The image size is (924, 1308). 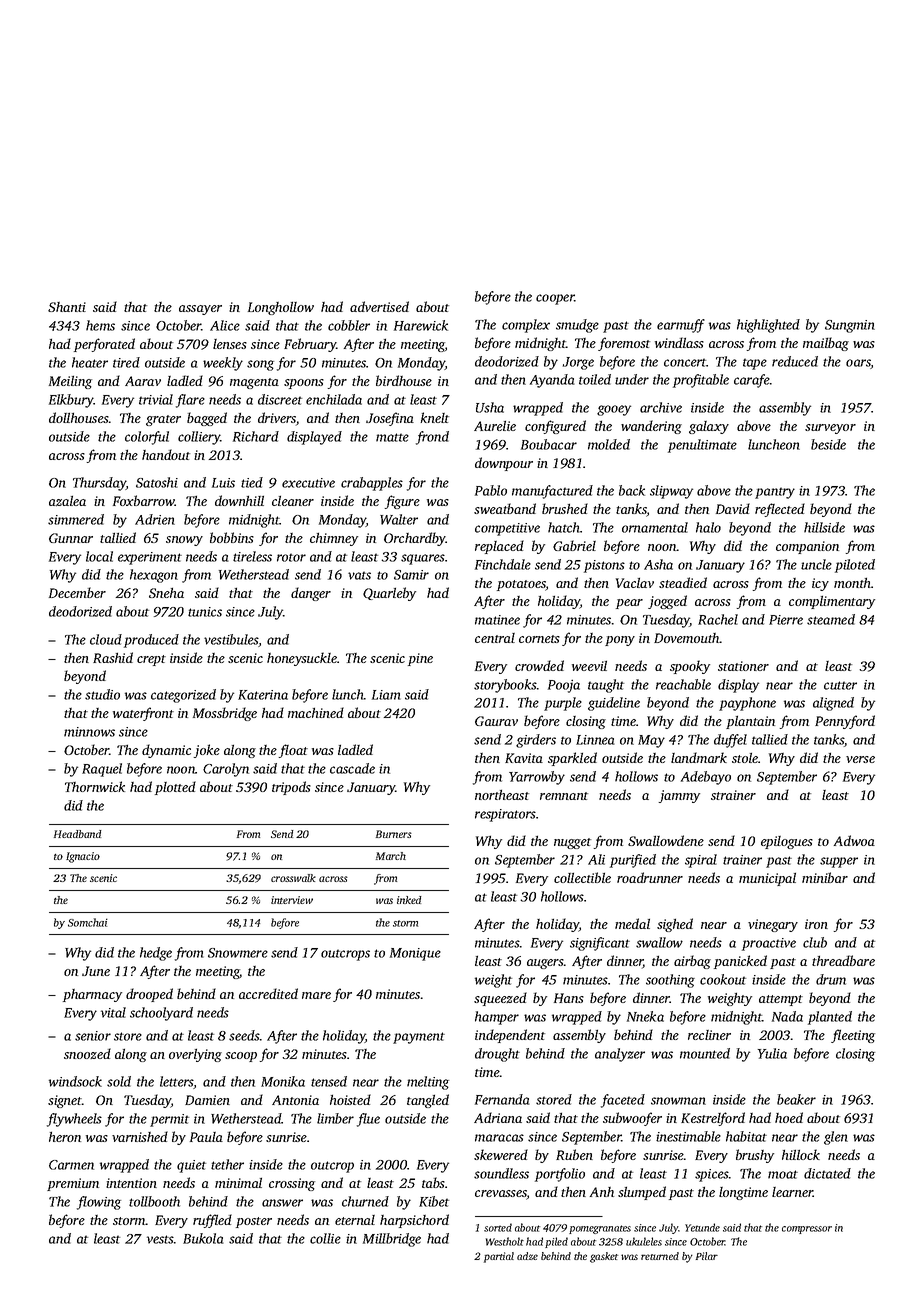 I want to click on steamed, so click(x=831, y=619).
